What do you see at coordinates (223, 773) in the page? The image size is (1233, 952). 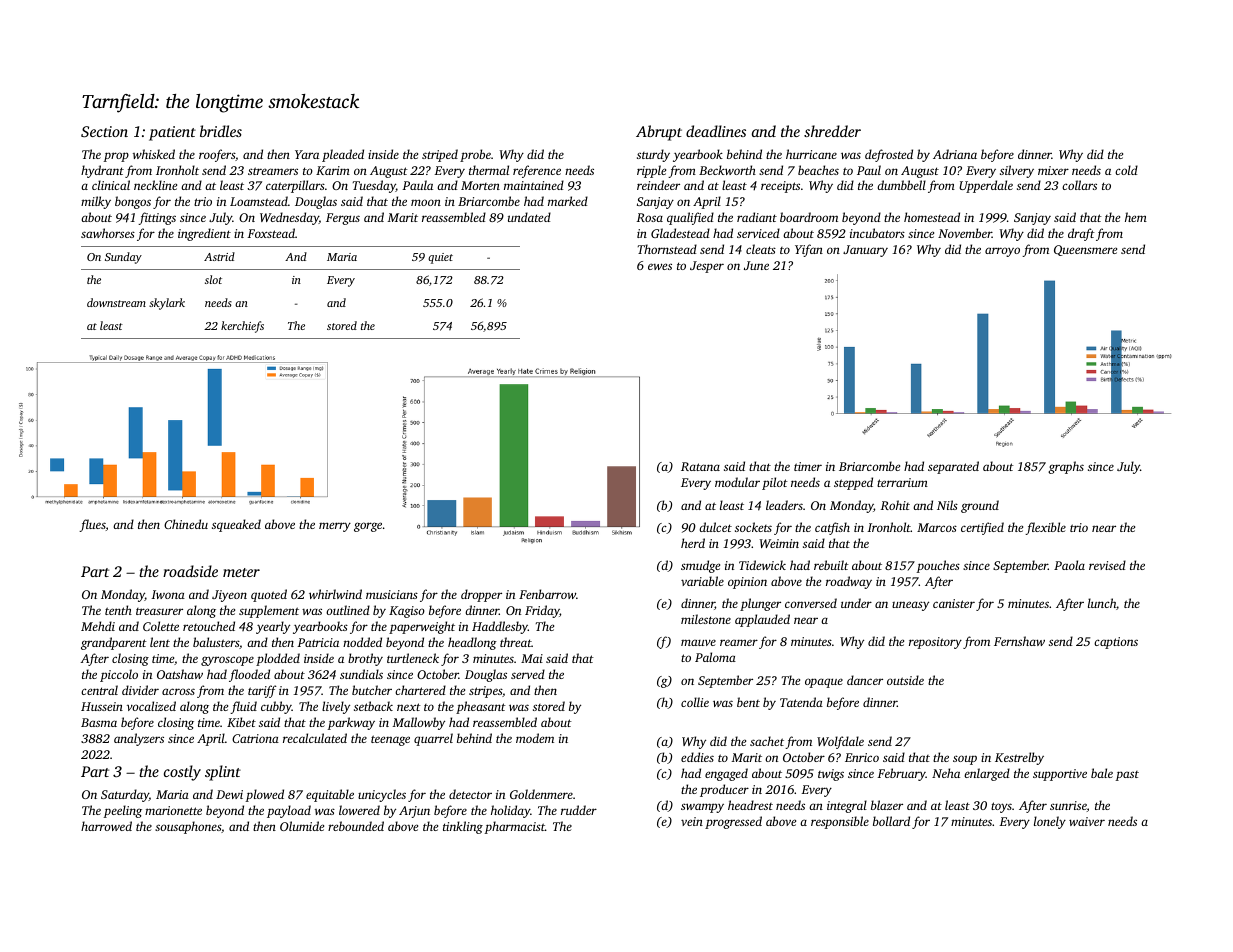 I see `splint` at bounding box center [223, 773].
